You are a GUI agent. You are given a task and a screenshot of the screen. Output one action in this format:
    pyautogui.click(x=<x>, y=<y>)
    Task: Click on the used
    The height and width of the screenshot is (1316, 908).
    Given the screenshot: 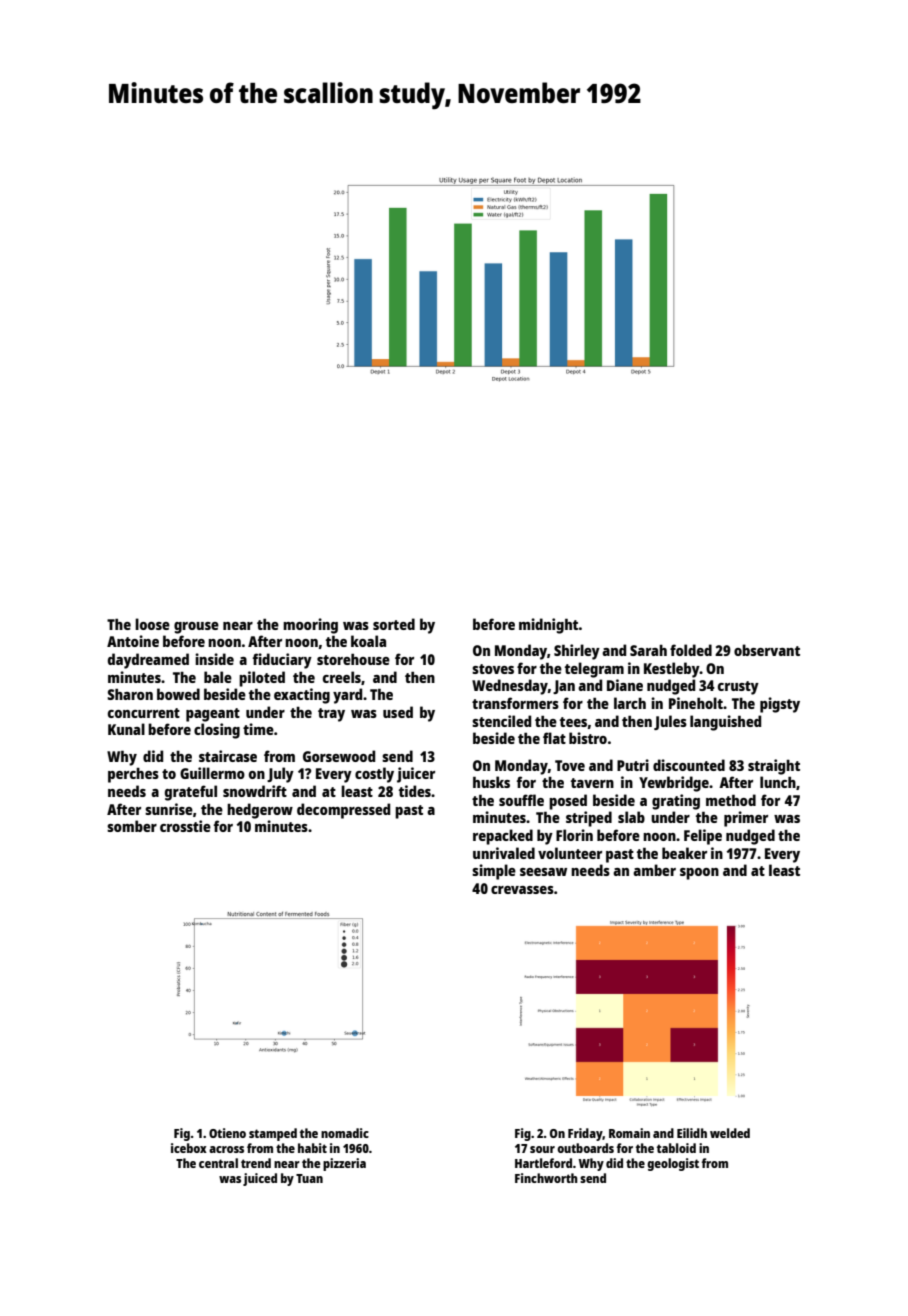 What is the action you would take?
    pyautogui.click(x=398, y=712)
